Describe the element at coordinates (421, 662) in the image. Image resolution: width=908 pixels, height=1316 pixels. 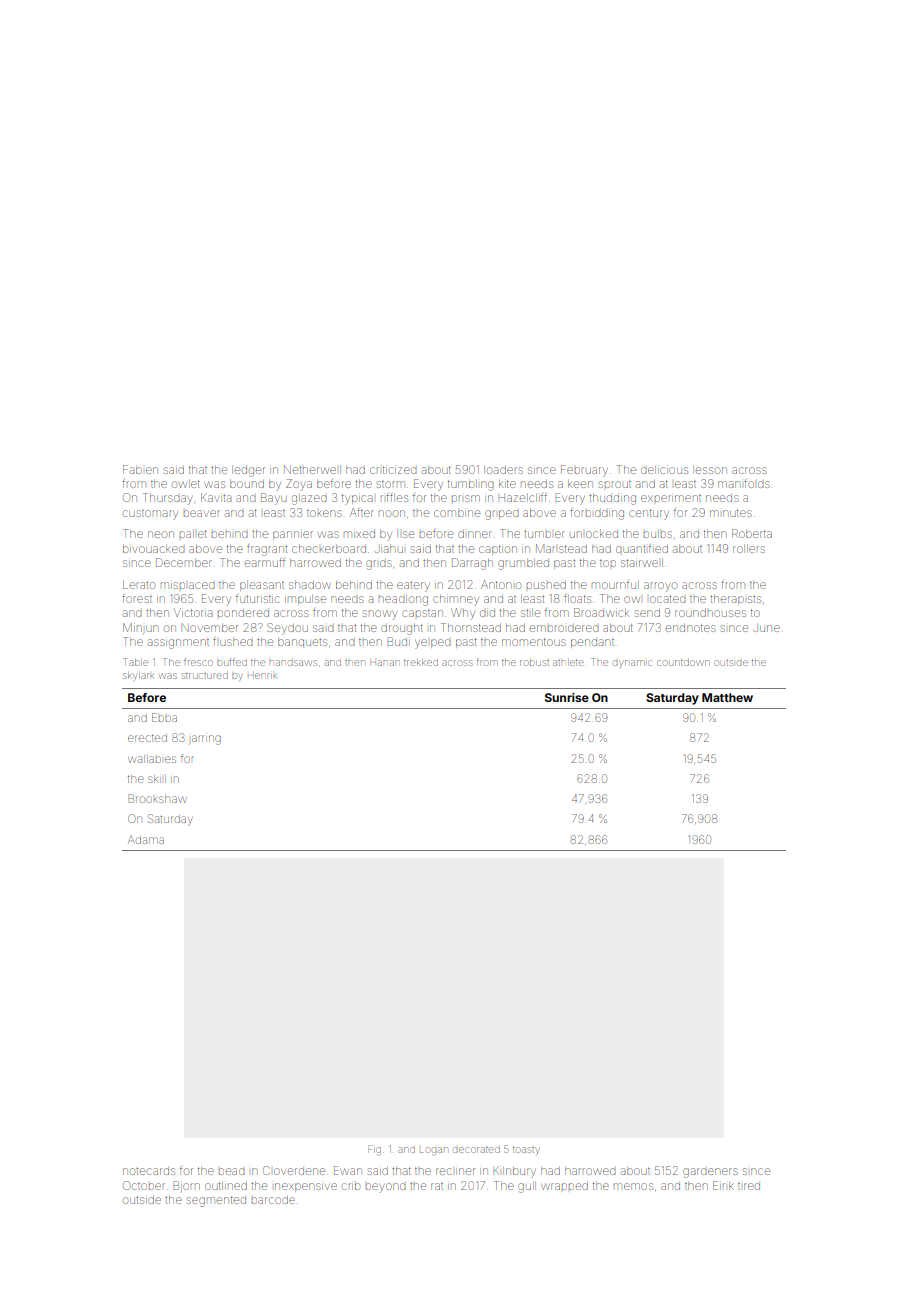
I see `trekked` at that location.
